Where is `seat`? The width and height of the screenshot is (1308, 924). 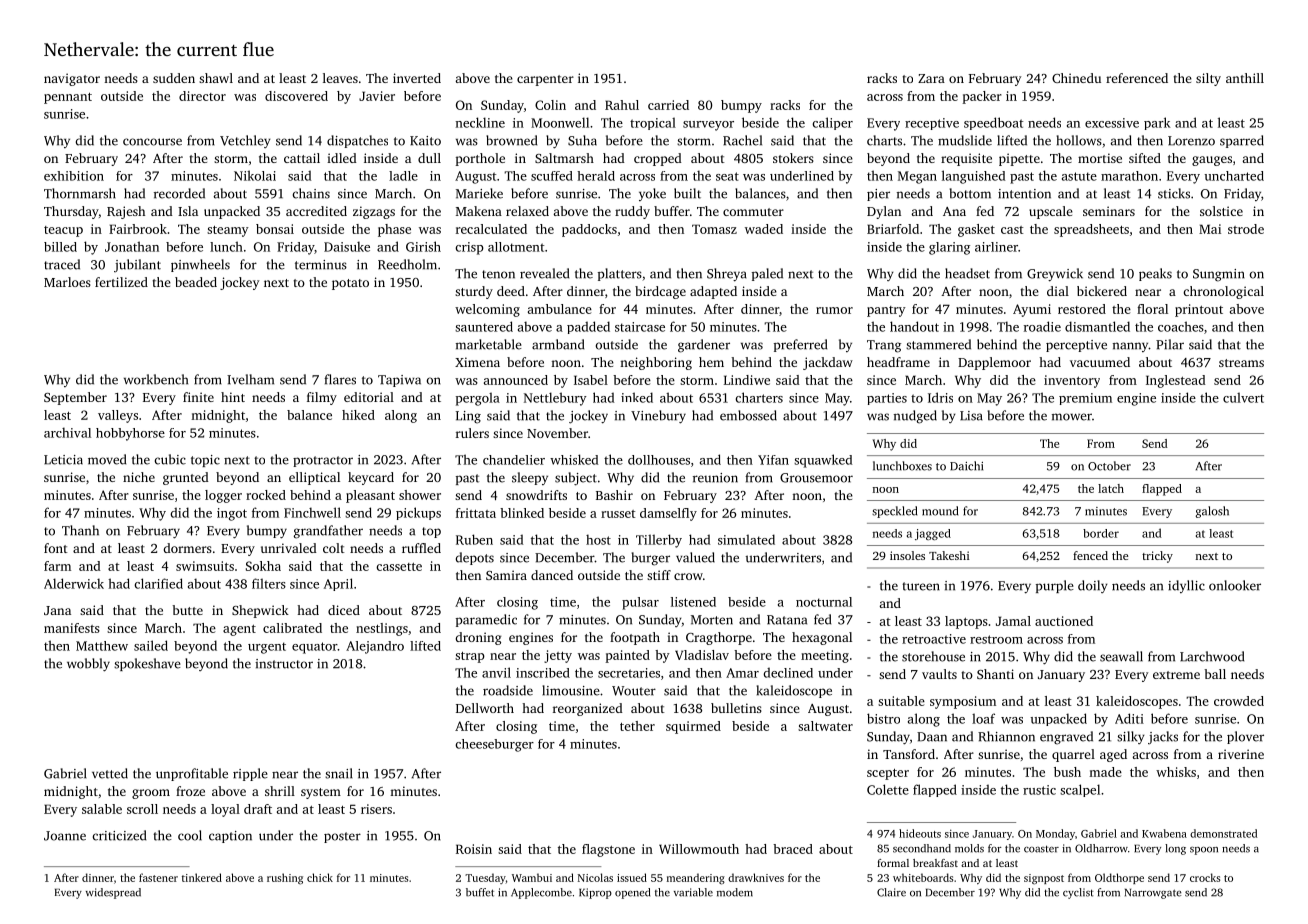 seat is located at coordinates (727, 176).
